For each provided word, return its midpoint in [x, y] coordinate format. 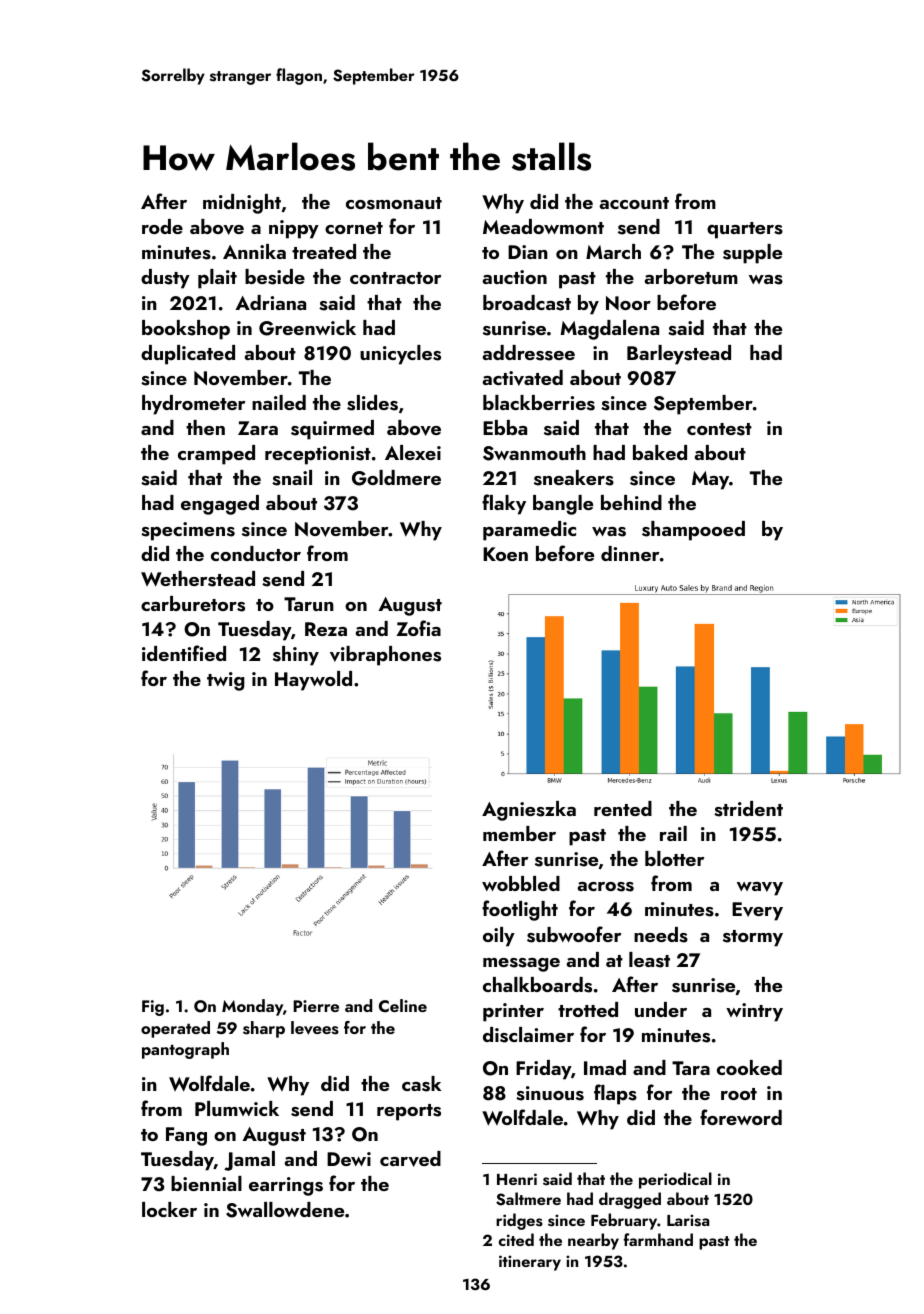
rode [162, 226]
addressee [528, 353]
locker [169, 1209]
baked [660, 452]
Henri [517, 1179]
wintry [754, 1012]
